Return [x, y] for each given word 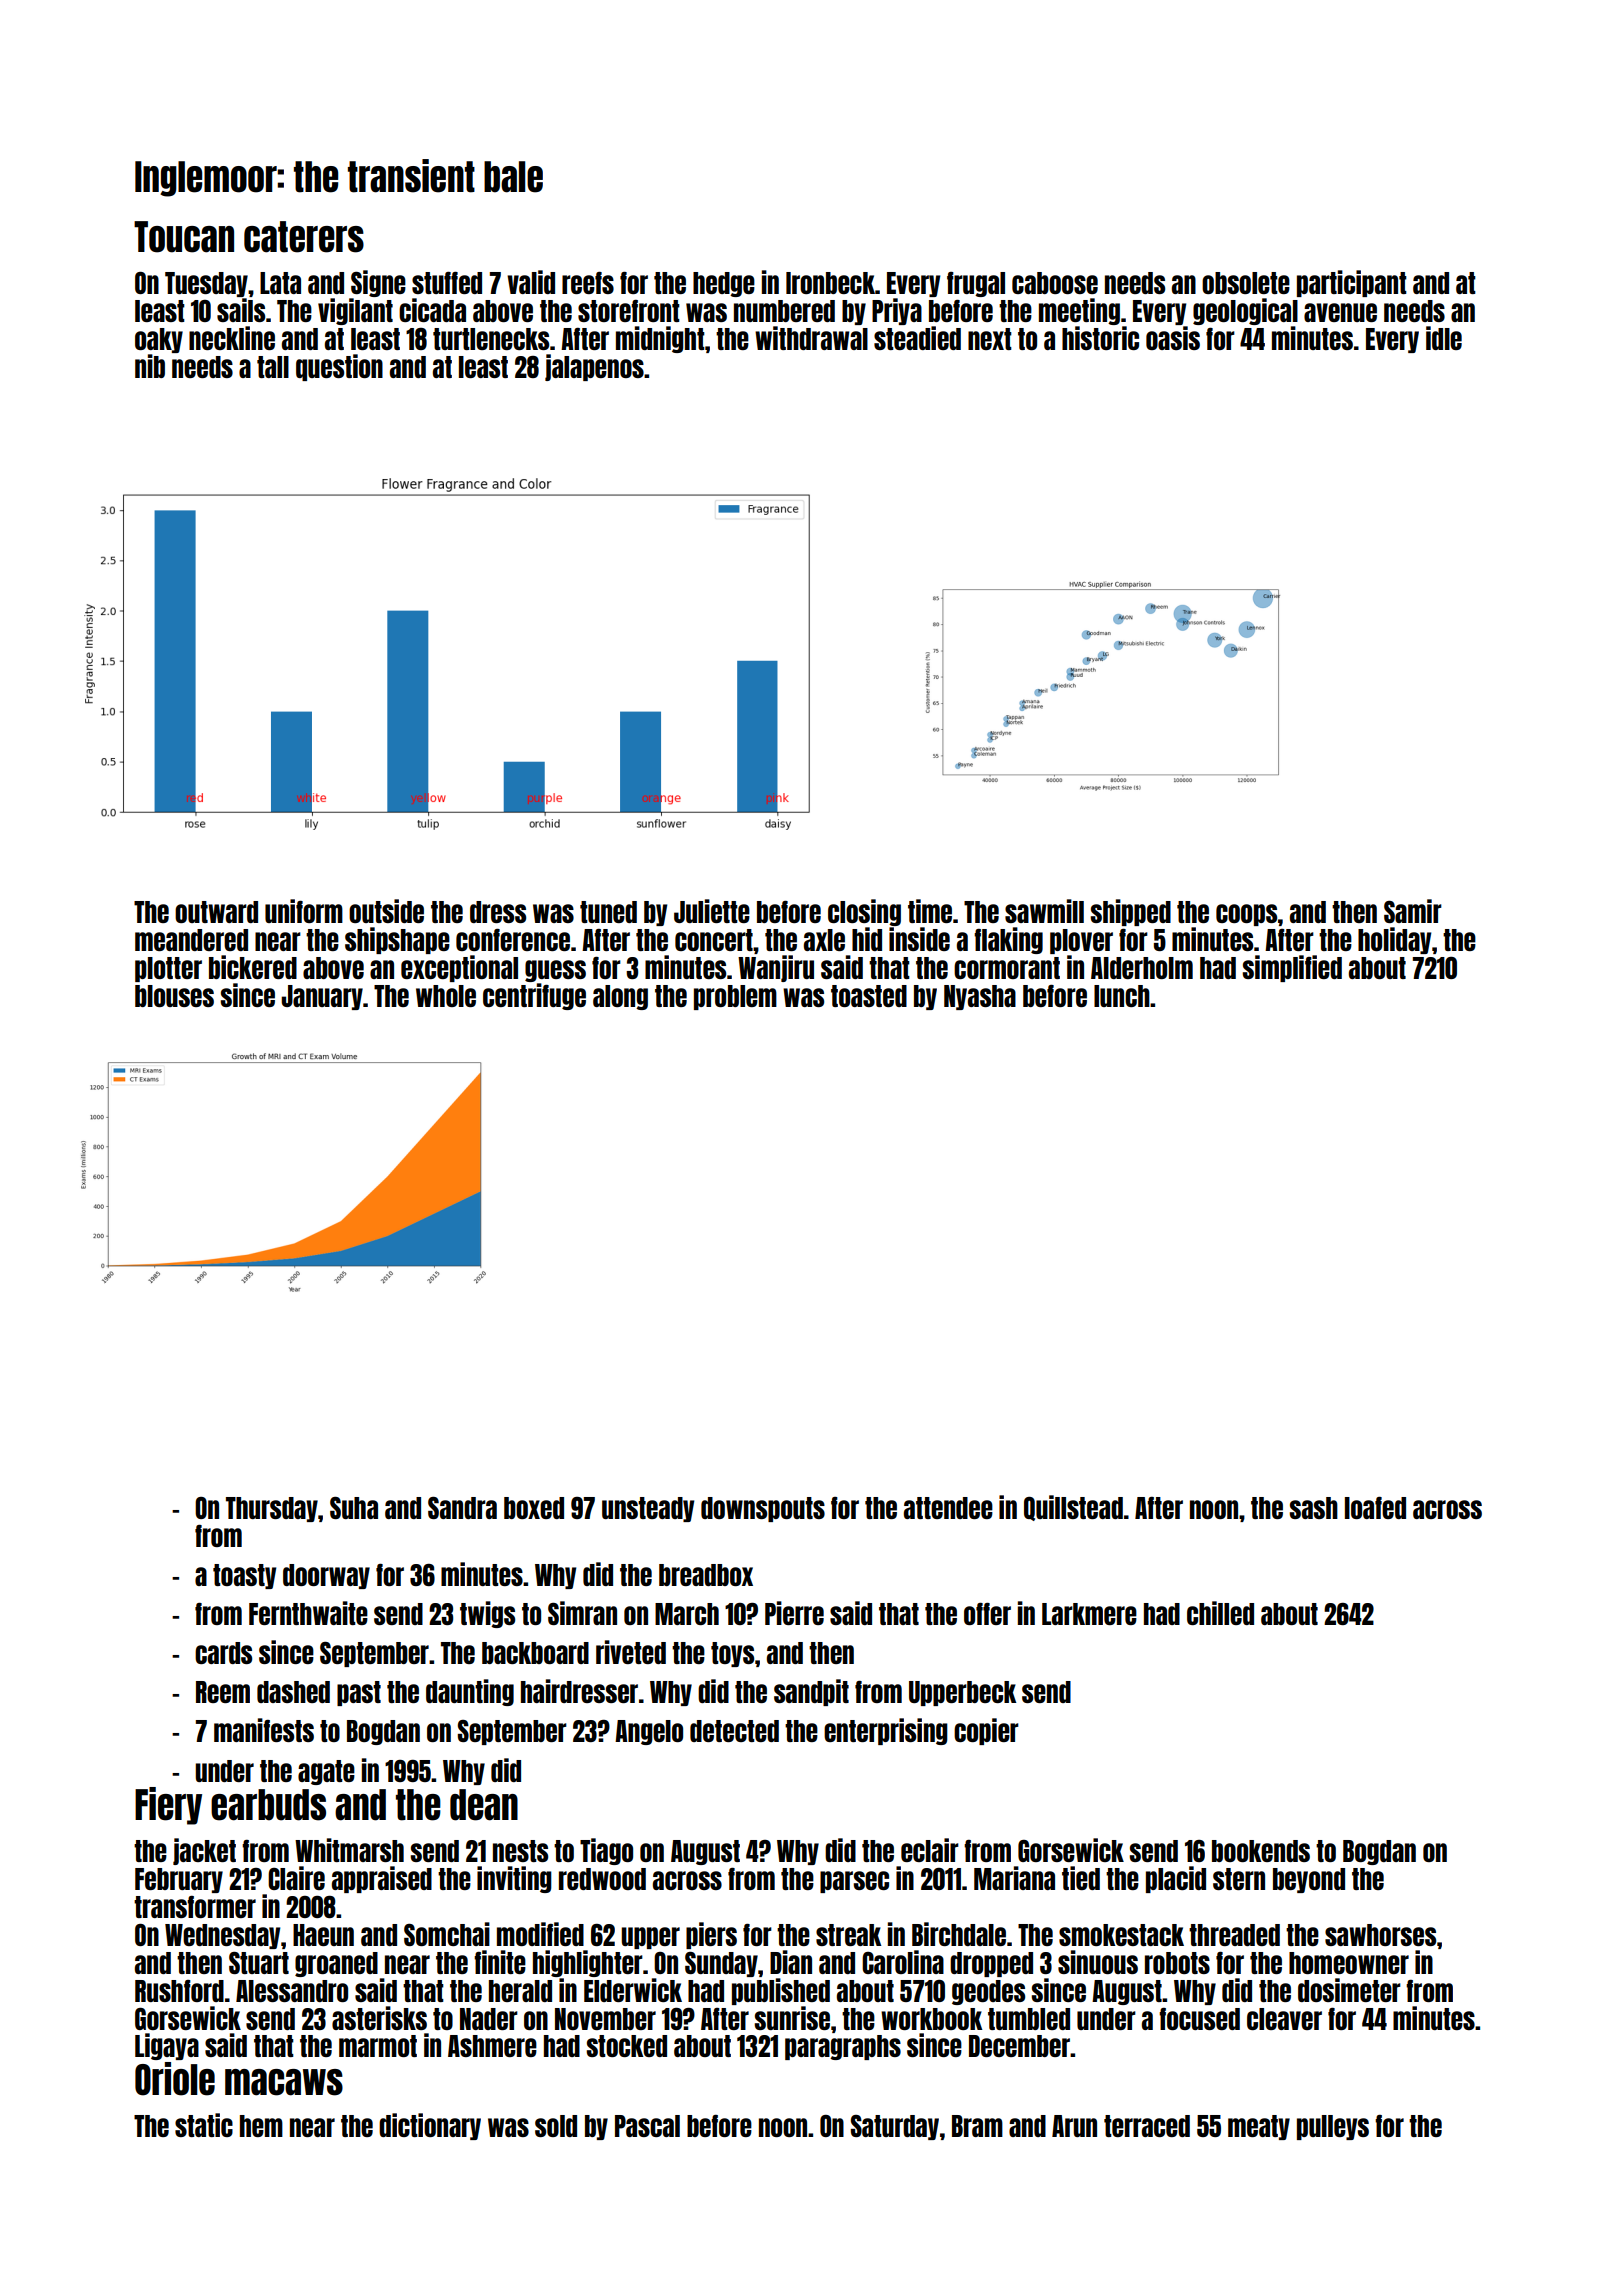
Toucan [184, 237]
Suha [354, 1508]
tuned [608, 912]
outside [386, 911]
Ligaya [167, 2046]
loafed [1375, 1508]
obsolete [1246, 283]
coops [1246, 915]
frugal [976, 284]
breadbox [706, 1575]
